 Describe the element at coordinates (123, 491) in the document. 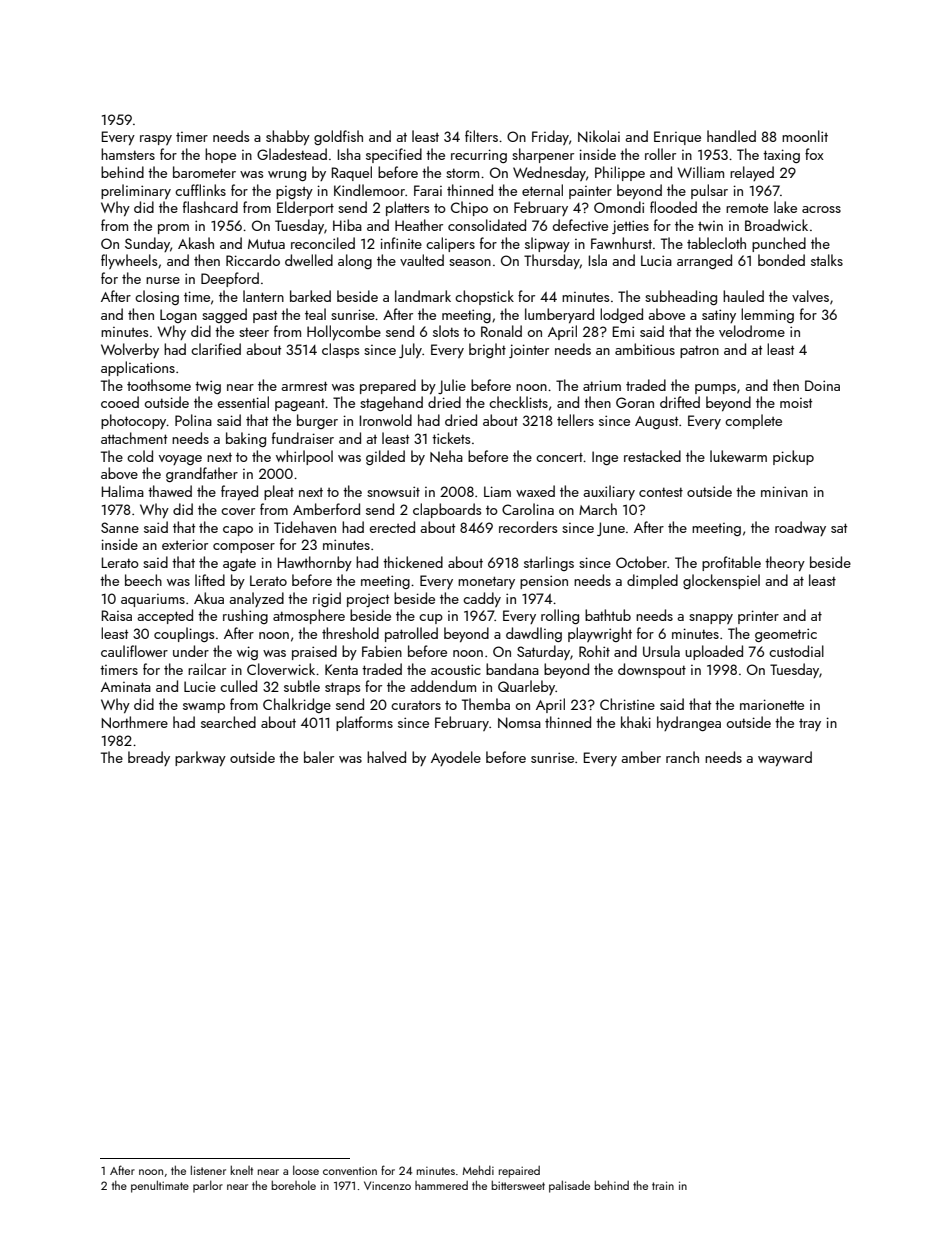

I see `Halima` at that location.
